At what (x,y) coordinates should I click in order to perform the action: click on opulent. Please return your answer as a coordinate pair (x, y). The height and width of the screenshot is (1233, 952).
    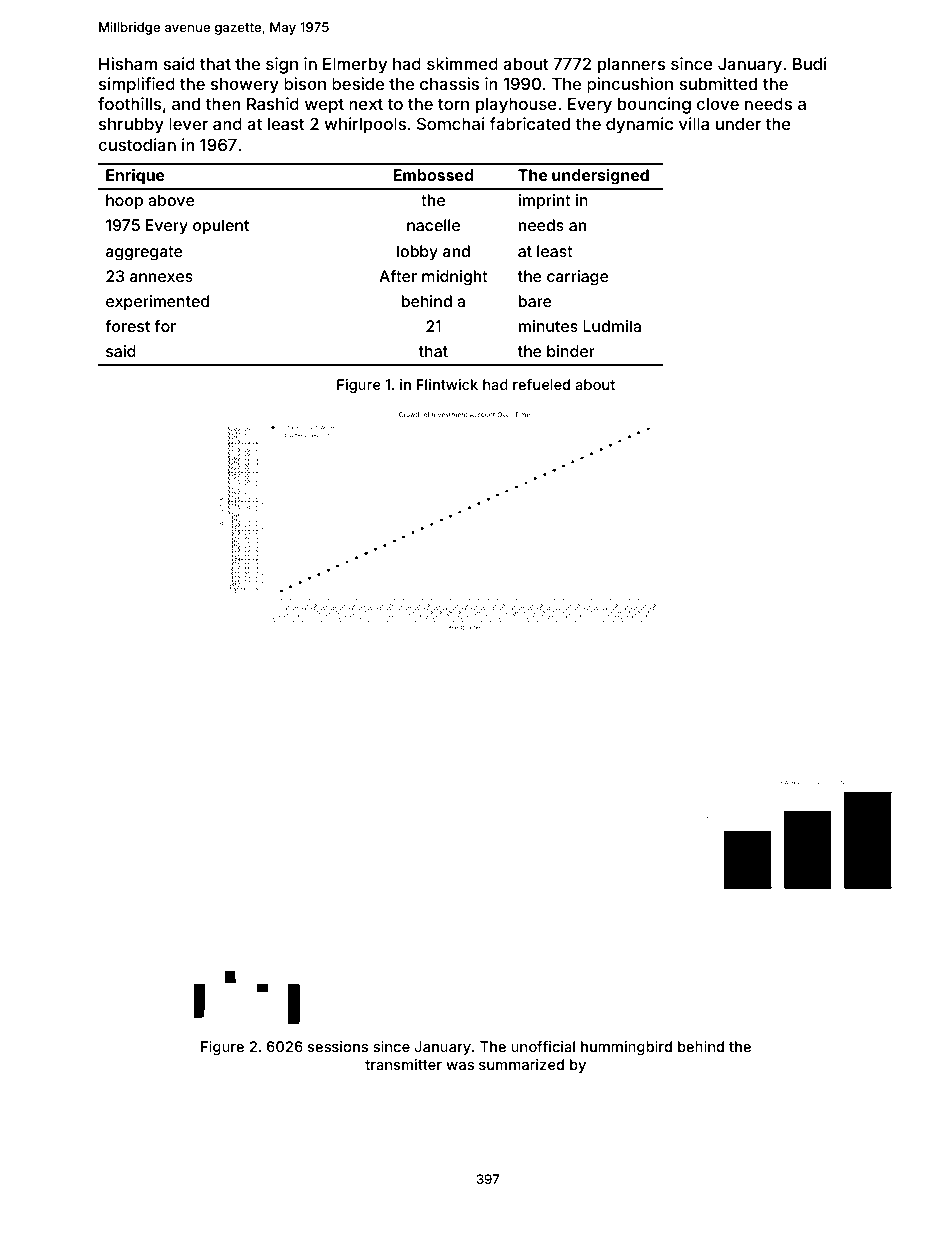
    Looking at the image, I should click on (221, 227).
